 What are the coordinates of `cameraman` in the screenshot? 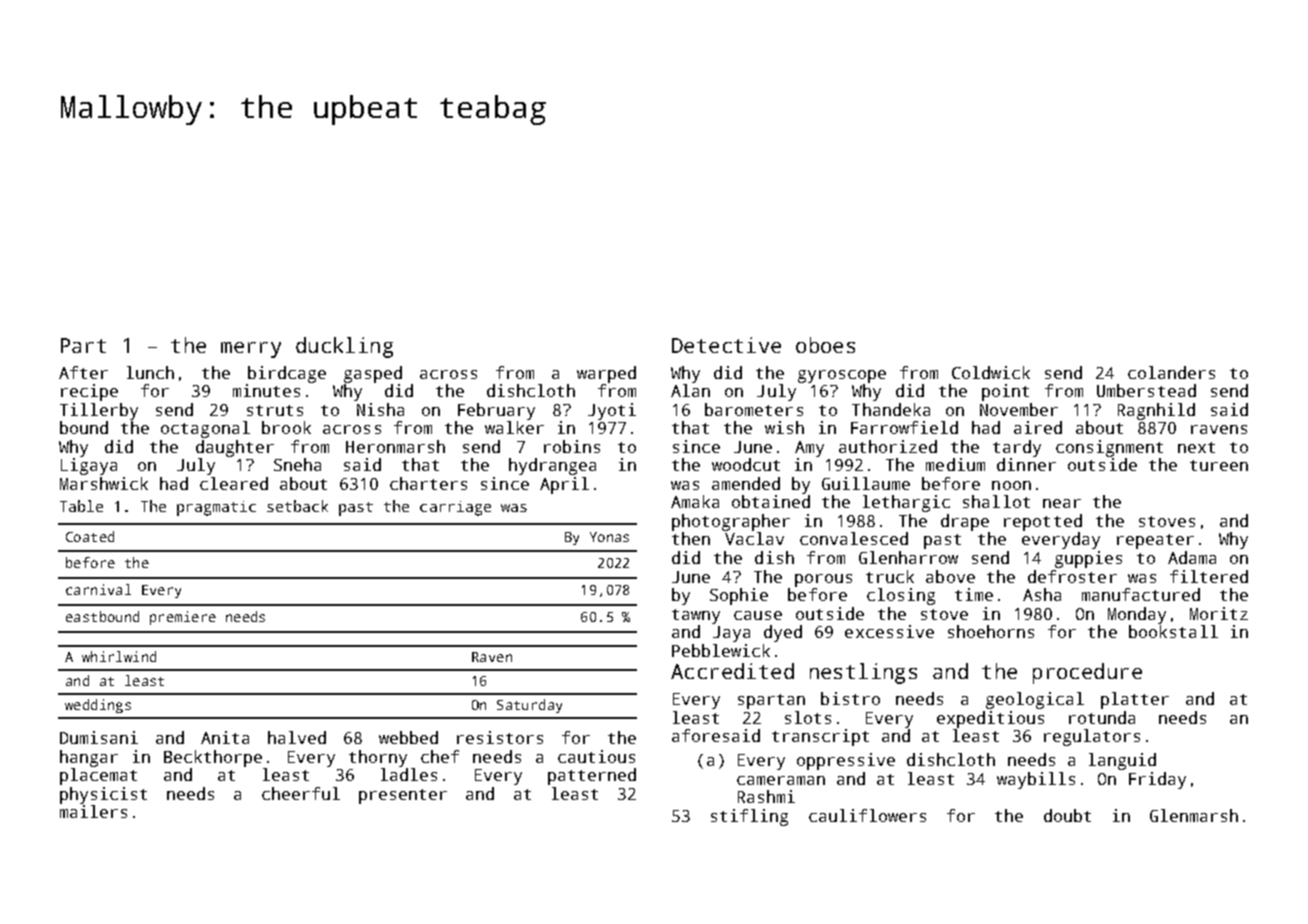 It's located at (781, 780).
